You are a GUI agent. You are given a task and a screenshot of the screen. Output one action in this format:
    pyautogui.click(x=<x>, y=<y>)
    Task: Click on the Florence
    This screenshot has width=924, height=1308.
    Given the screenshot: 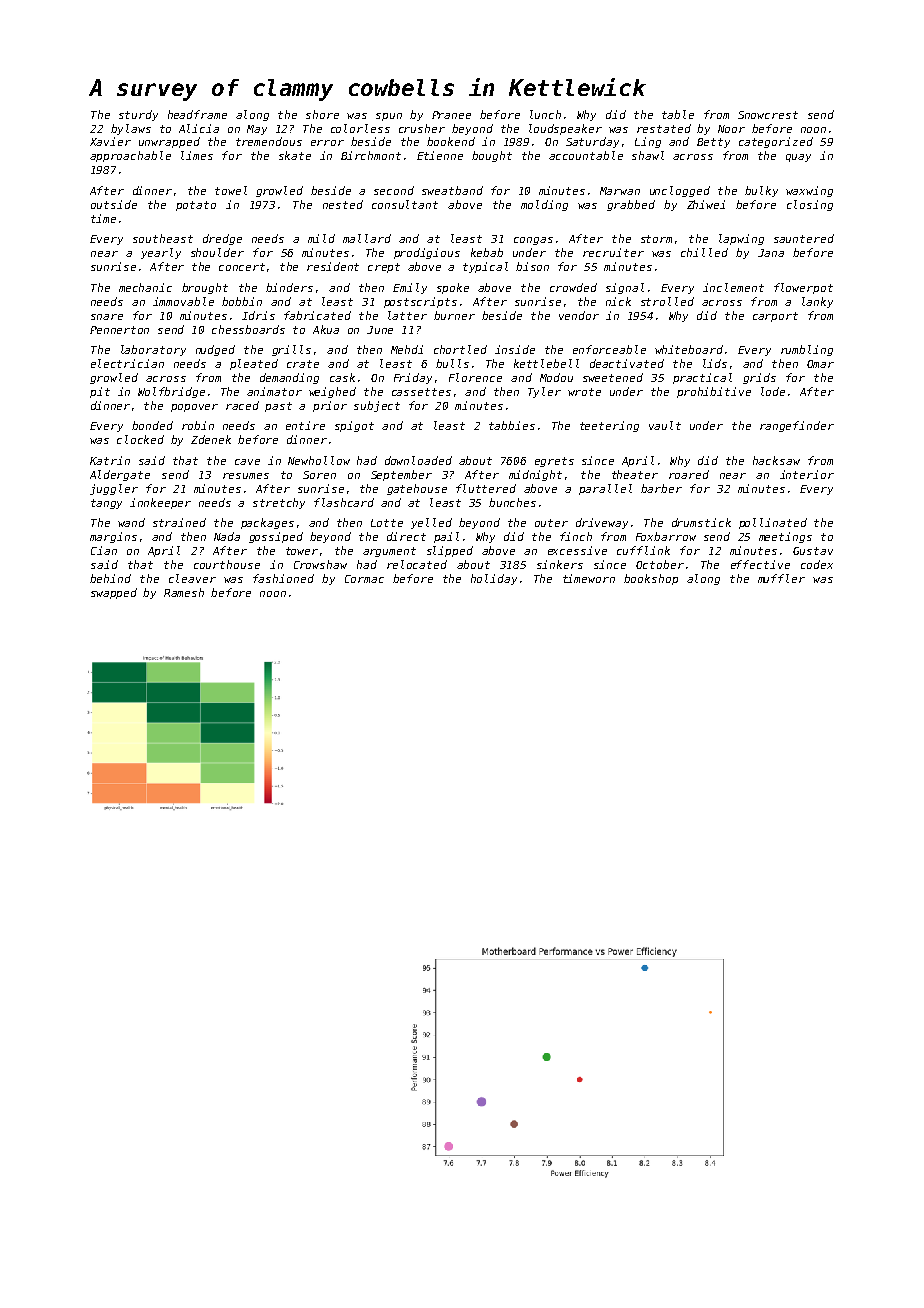 What is the action you would take?
    pyautogui.click(x=475, y=377)
